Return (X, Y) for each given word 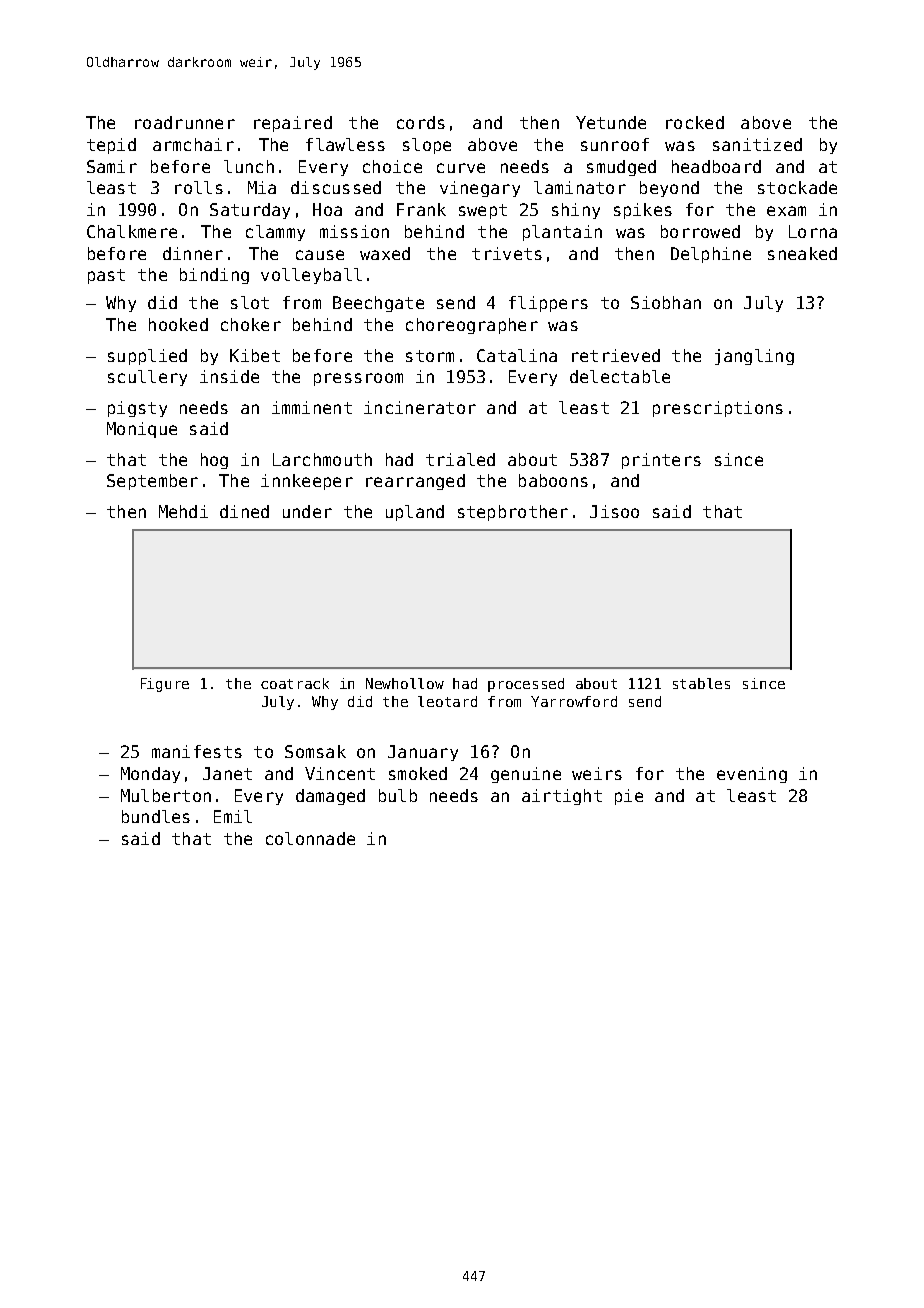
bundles (156, 816)
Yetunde (611, 122)
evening (752, 775)
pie (629, 797)
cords (421, 122)
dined (244, 511)
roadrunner (185, 122)
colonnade (310, 838)
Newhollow (405, 683)
